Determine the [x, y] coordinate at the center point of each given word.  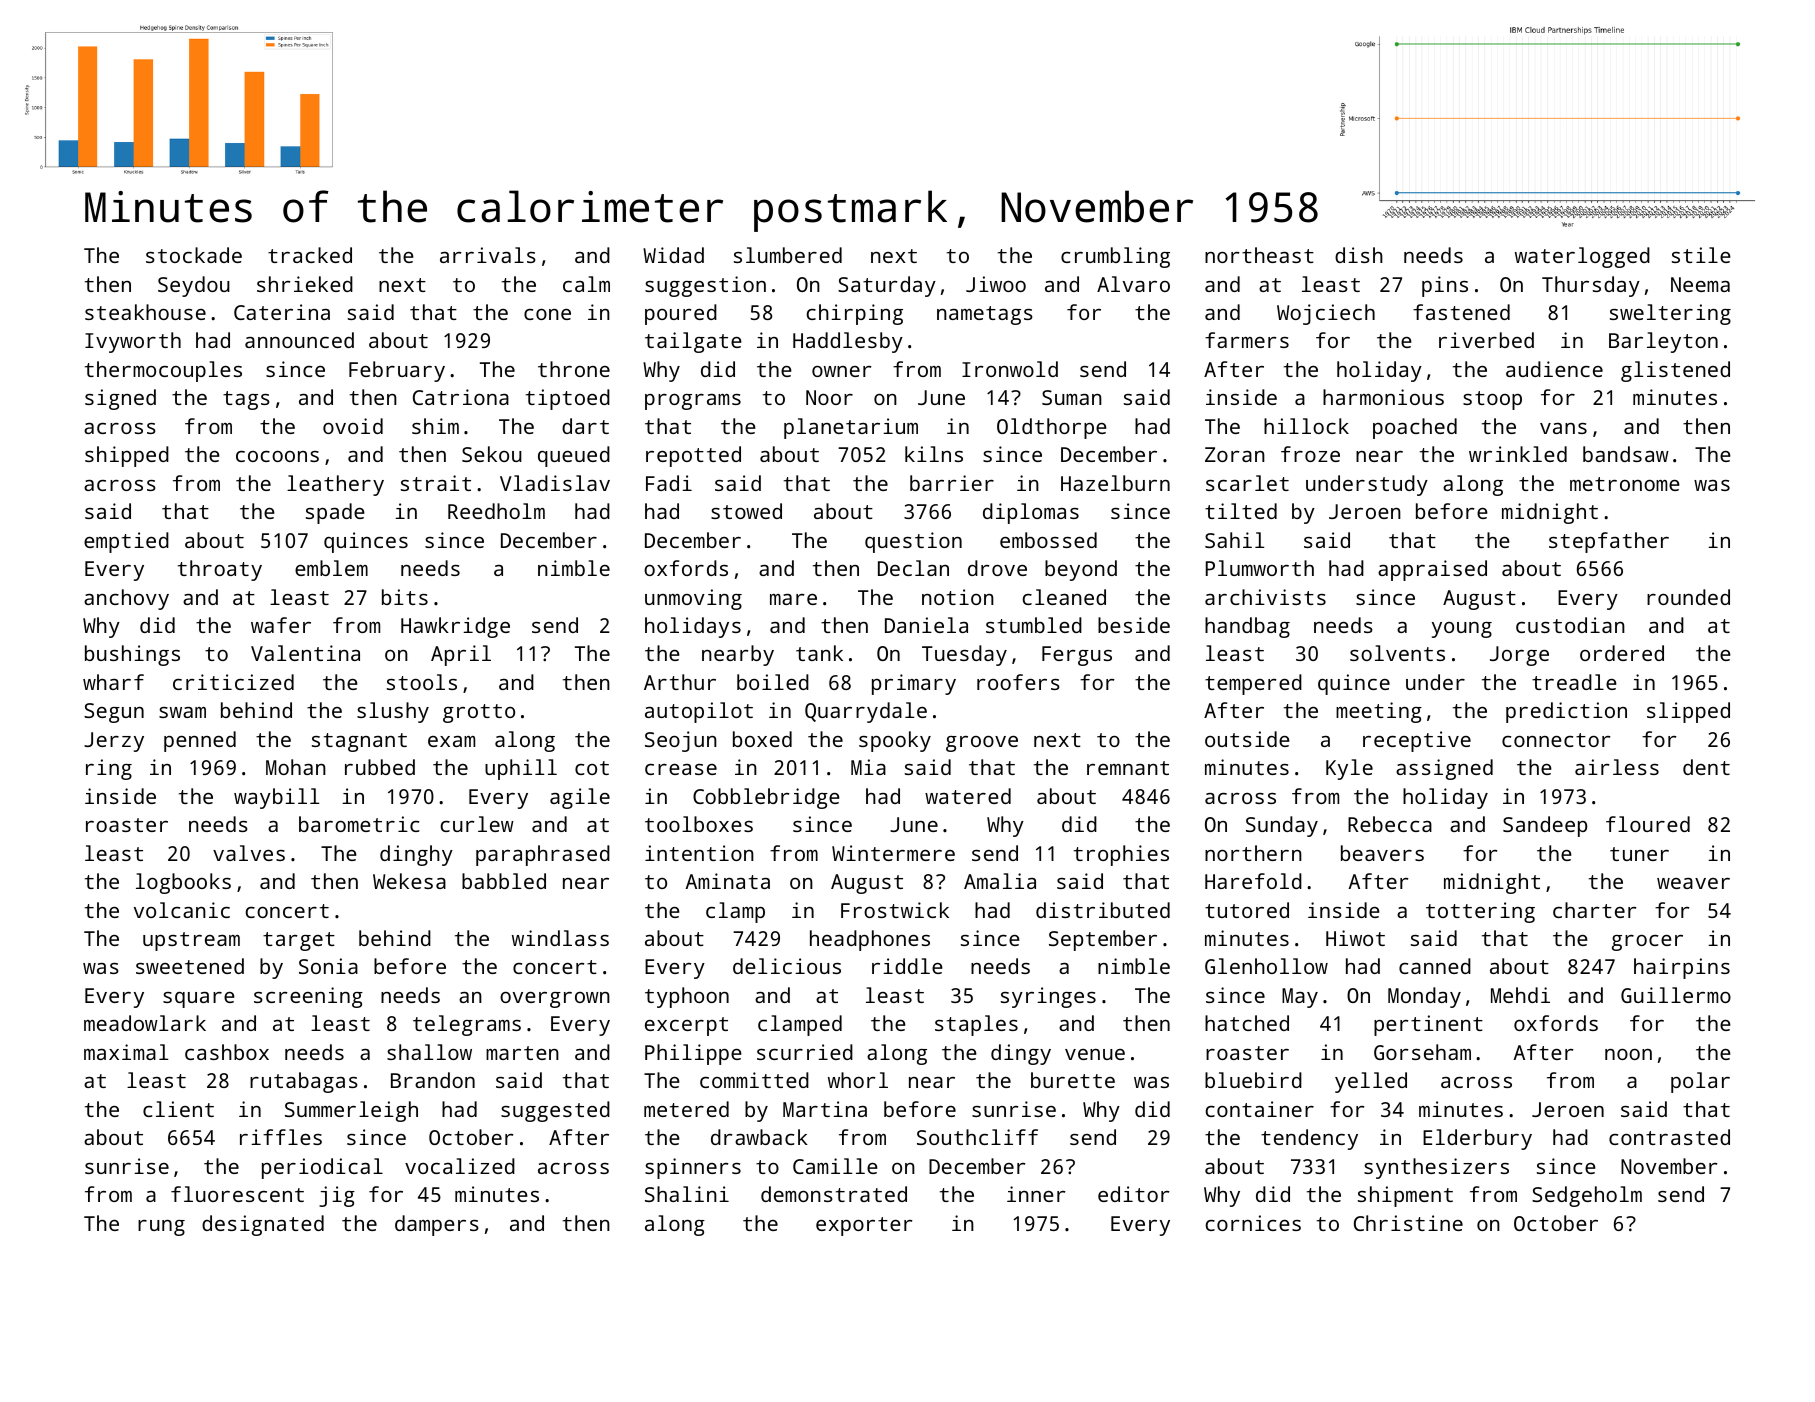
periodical [322, 1168]
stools [422, 682]
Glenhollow [1266, 966]
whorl [858, 1080]
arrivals [488, 255]
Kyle [1349, 769]
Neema [1700, 284]
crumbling [1115, 257]
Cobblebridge [766, 798]
